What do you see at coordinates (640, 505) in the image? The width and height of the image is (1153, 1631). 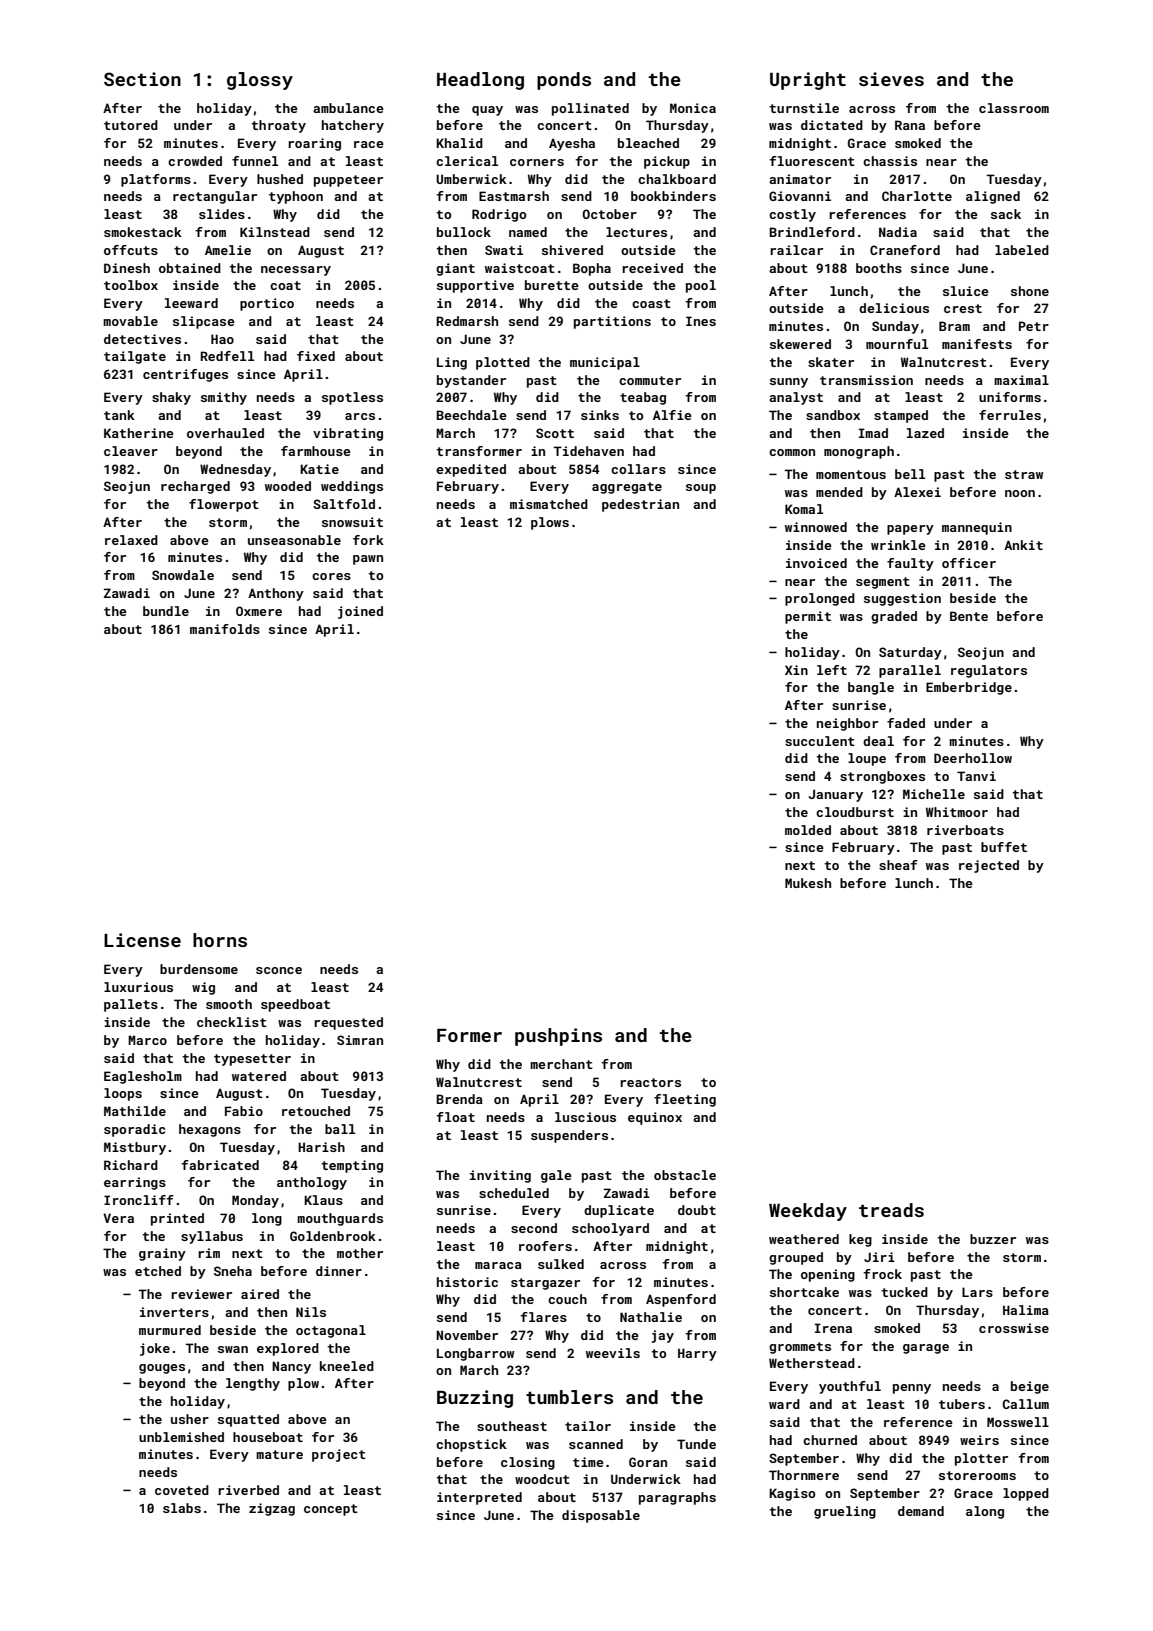 I see `pedestrian` at bounding box center [640, 505].
